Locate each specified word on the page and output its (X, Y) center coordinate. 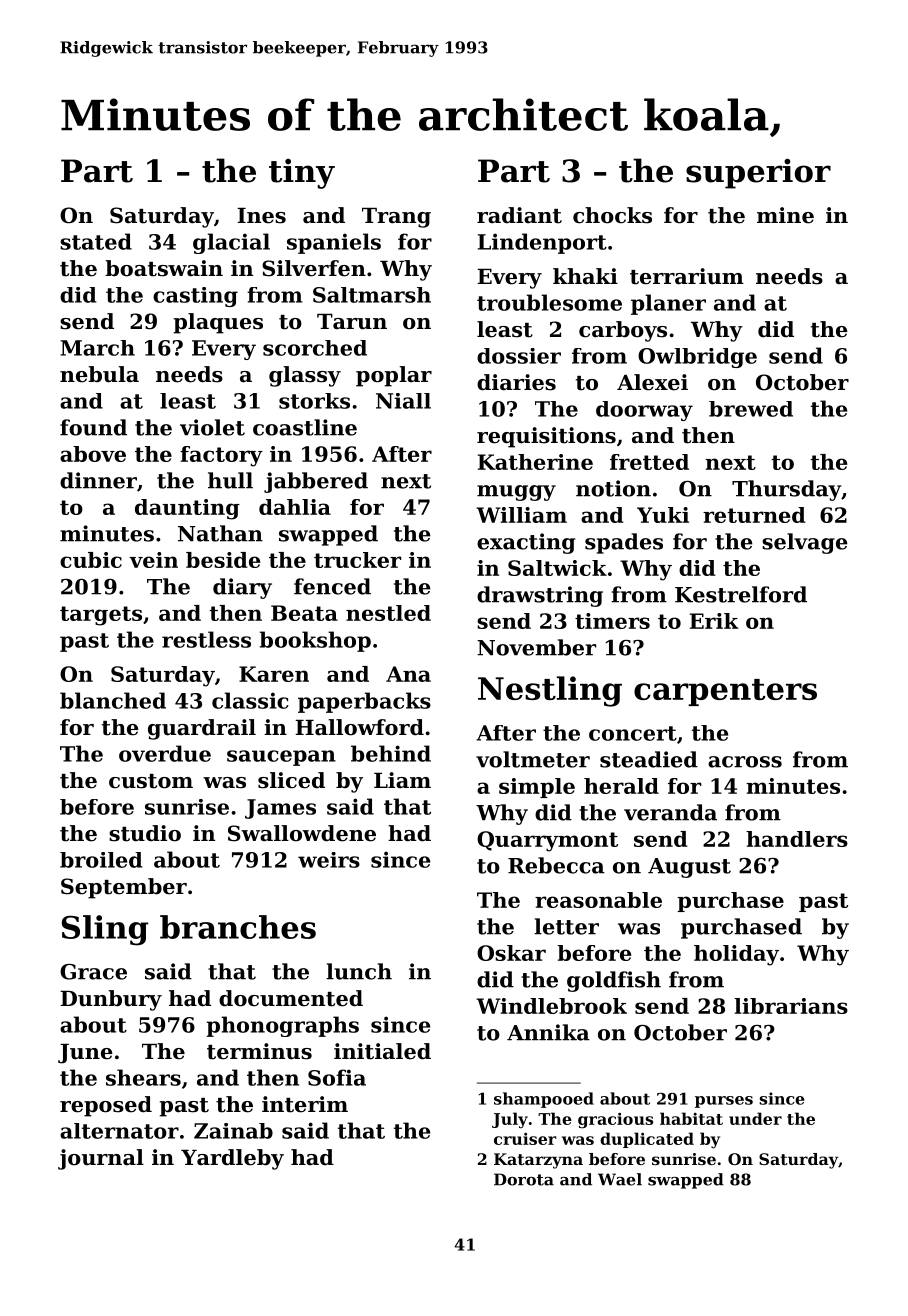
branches (238, 927)
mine (785, 215)
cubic (91, 560)
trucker (357, 560)
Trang (396, 218)
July (510, 1120)
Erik (714, 621)
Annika (548, 1032)
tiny (302, 173)
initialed (382, 1051)
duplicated (647, 1140)
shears (143, 1077)
